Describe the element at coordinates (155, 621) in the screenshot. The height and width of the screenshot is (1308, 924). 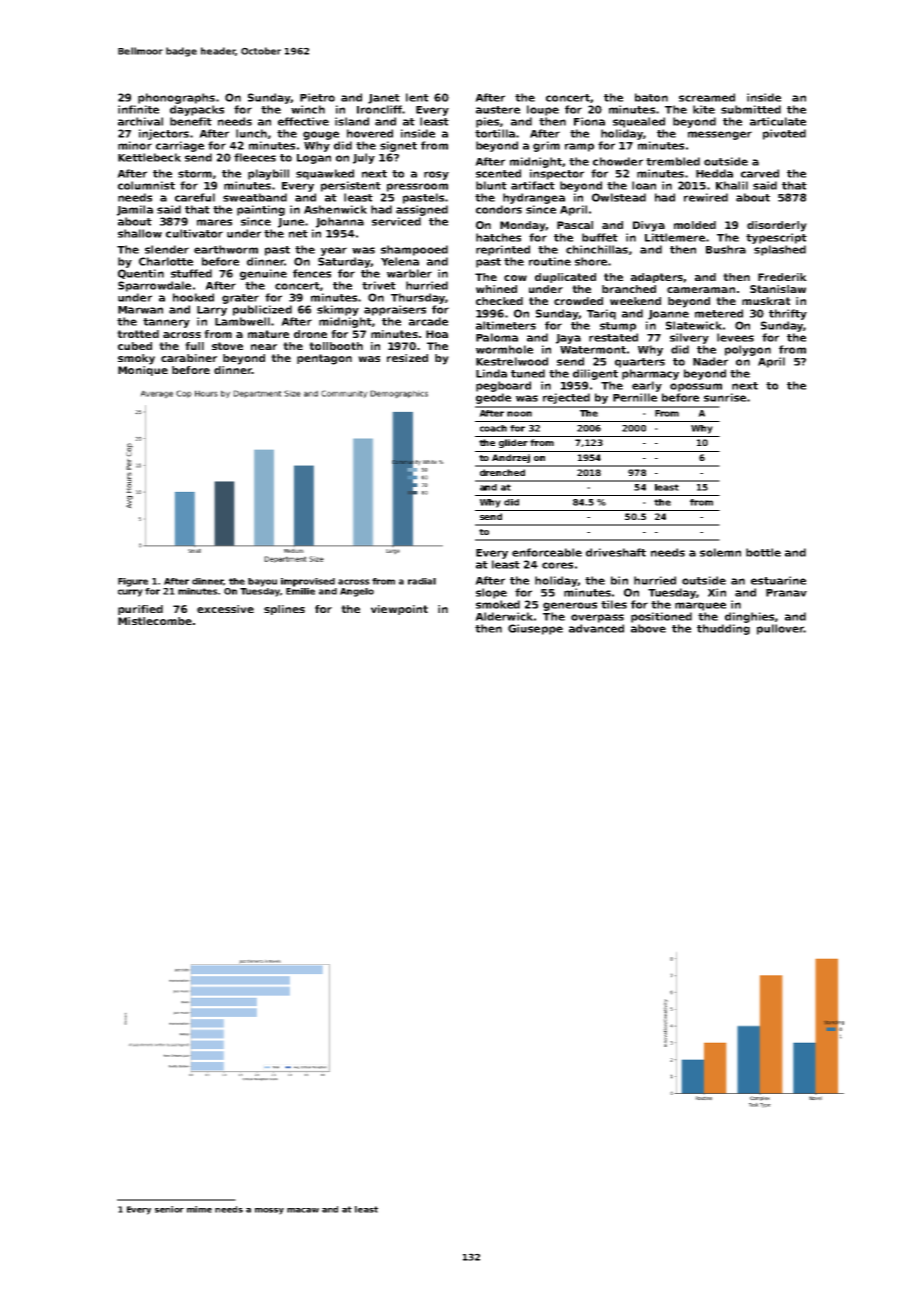
I see `Mistlecombe` at that location.
